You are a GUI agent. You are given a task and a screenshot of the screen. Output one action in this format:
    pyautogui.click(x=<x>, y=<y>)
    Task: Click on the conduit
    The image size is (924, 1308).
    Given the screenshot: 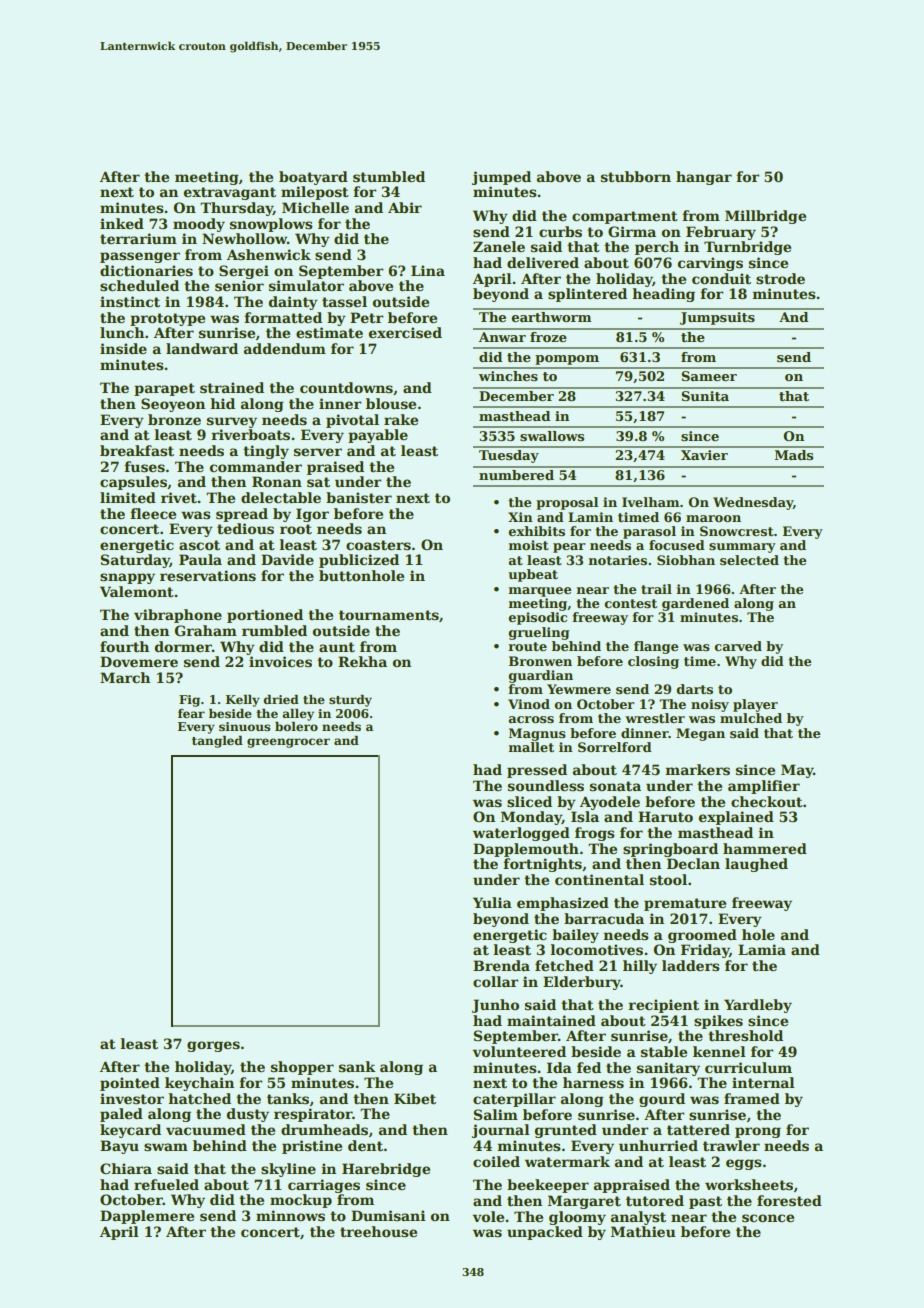 What is the action you would take?
    pyautogui.click(x=721, y=278)
